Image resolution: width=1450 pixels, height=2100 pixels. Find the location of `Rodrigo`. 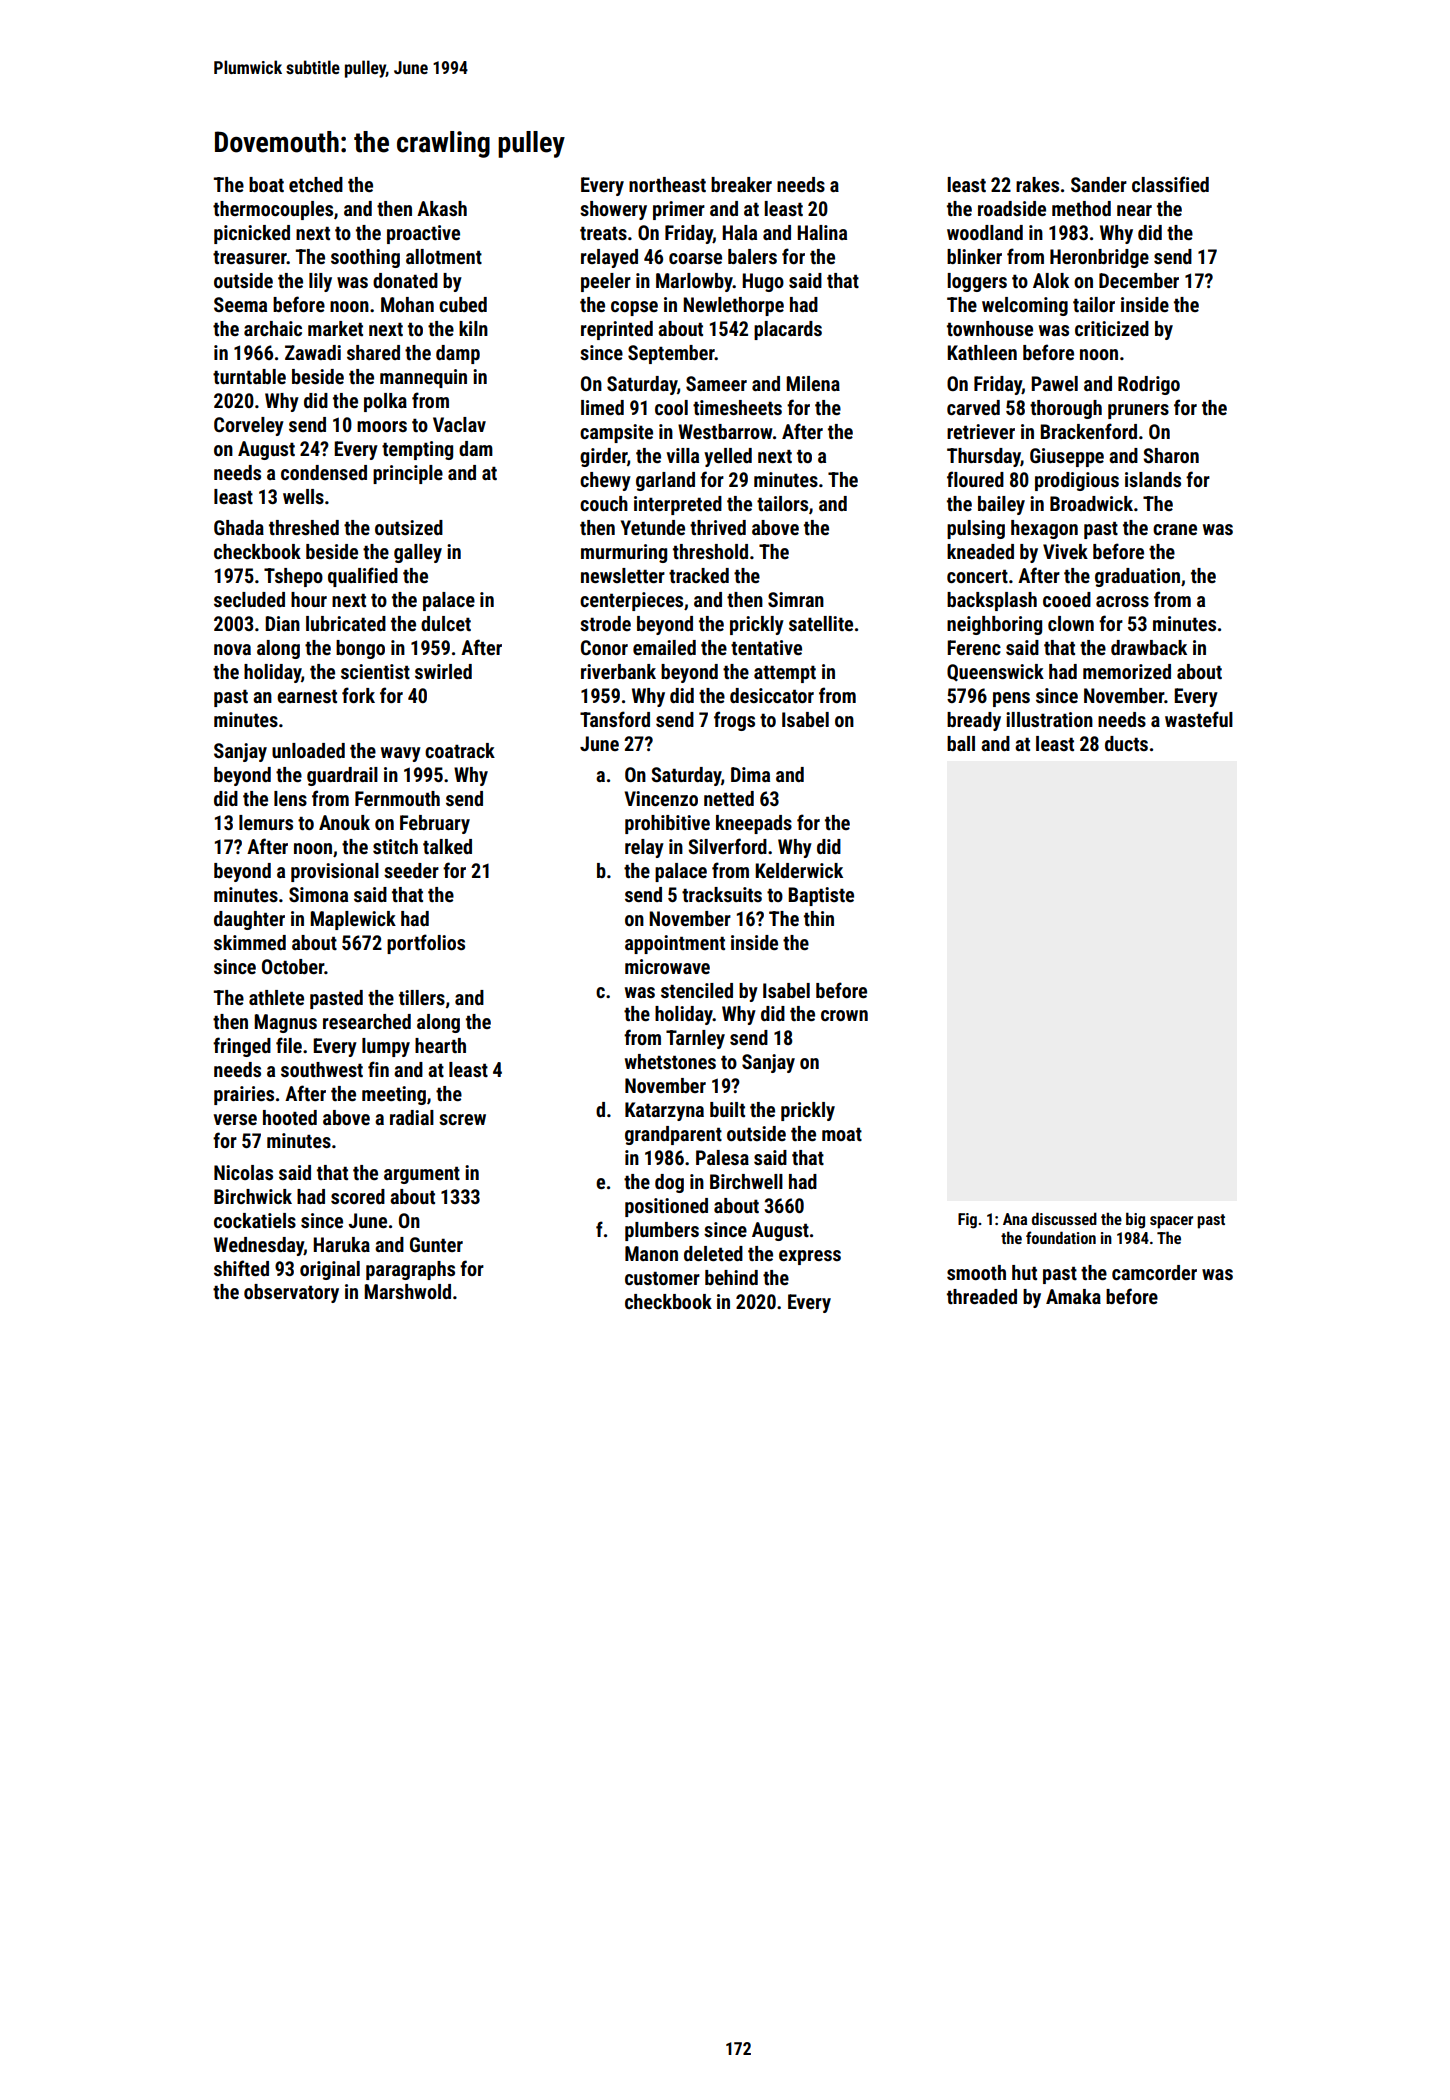

Rodrigo is located at coordinates (1149, 385).
